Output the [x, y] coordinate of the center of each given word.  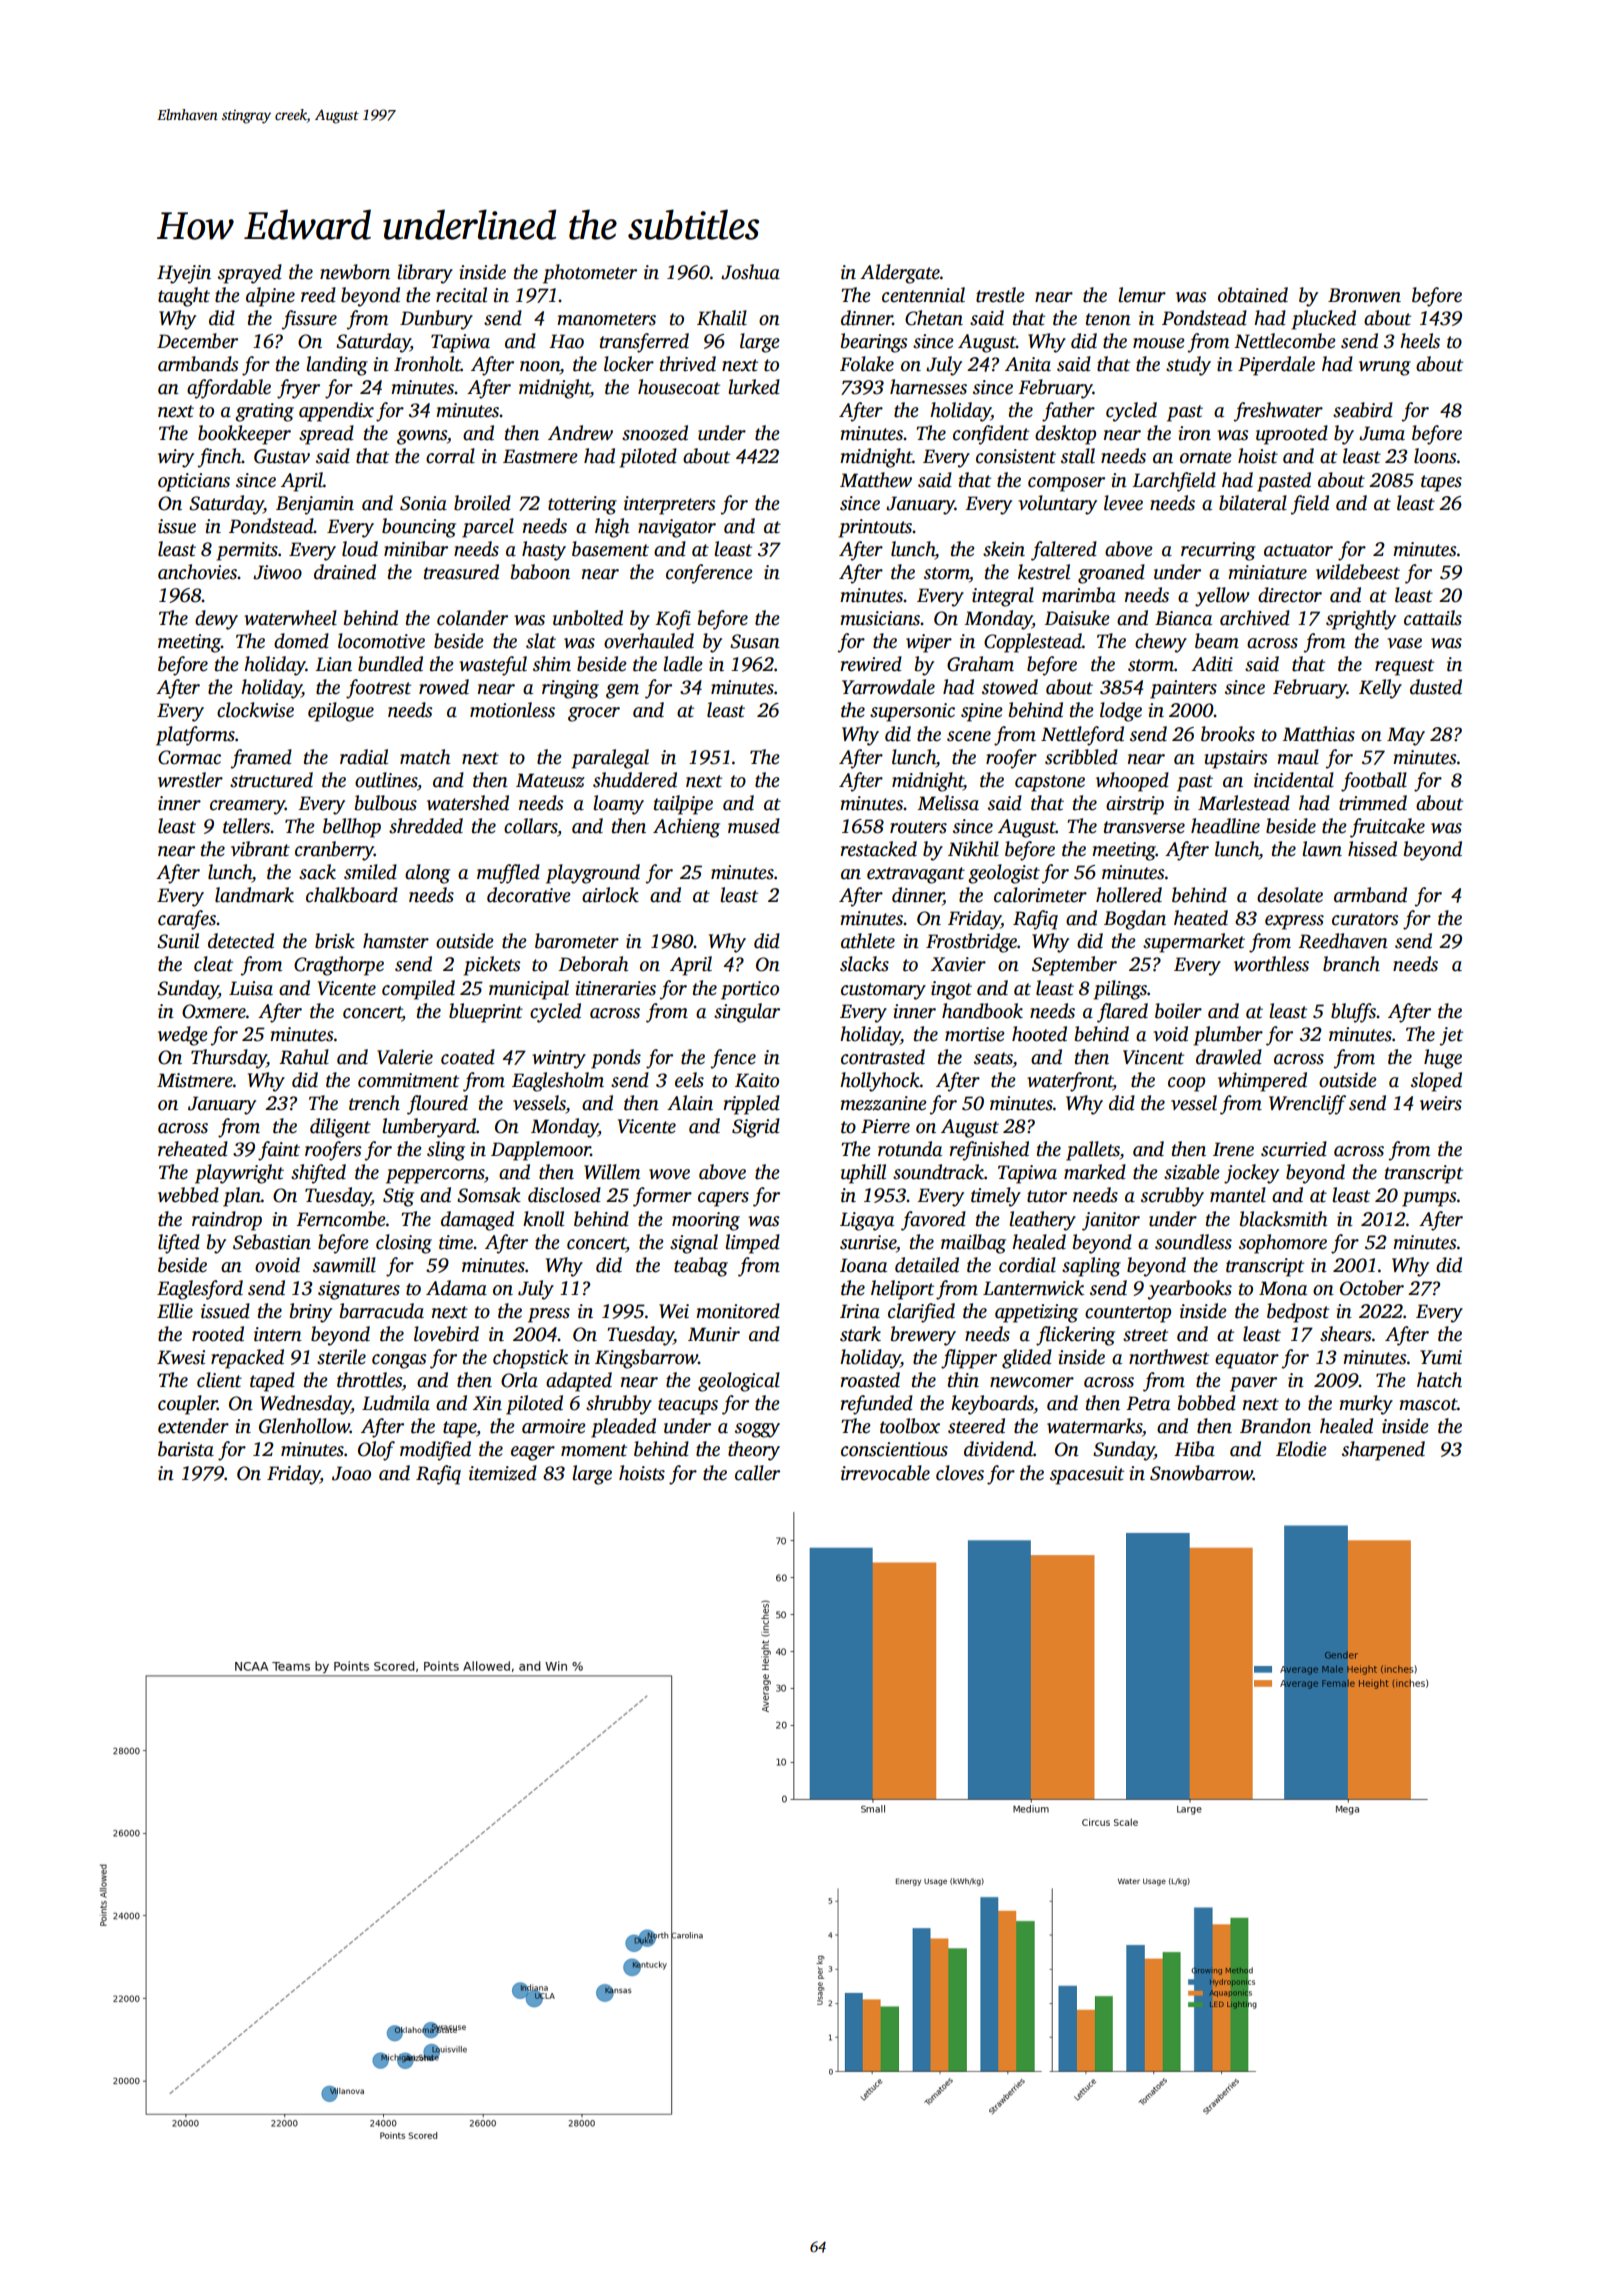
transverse [1144, 827]
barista [186, 1449]
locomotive [381, 641]
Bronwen [1364, 295]
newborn [355, 272]
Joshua [750, 272]
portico [750, 990]
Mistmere [195, 1080]
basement [610, 549]
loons [1435, 456]
